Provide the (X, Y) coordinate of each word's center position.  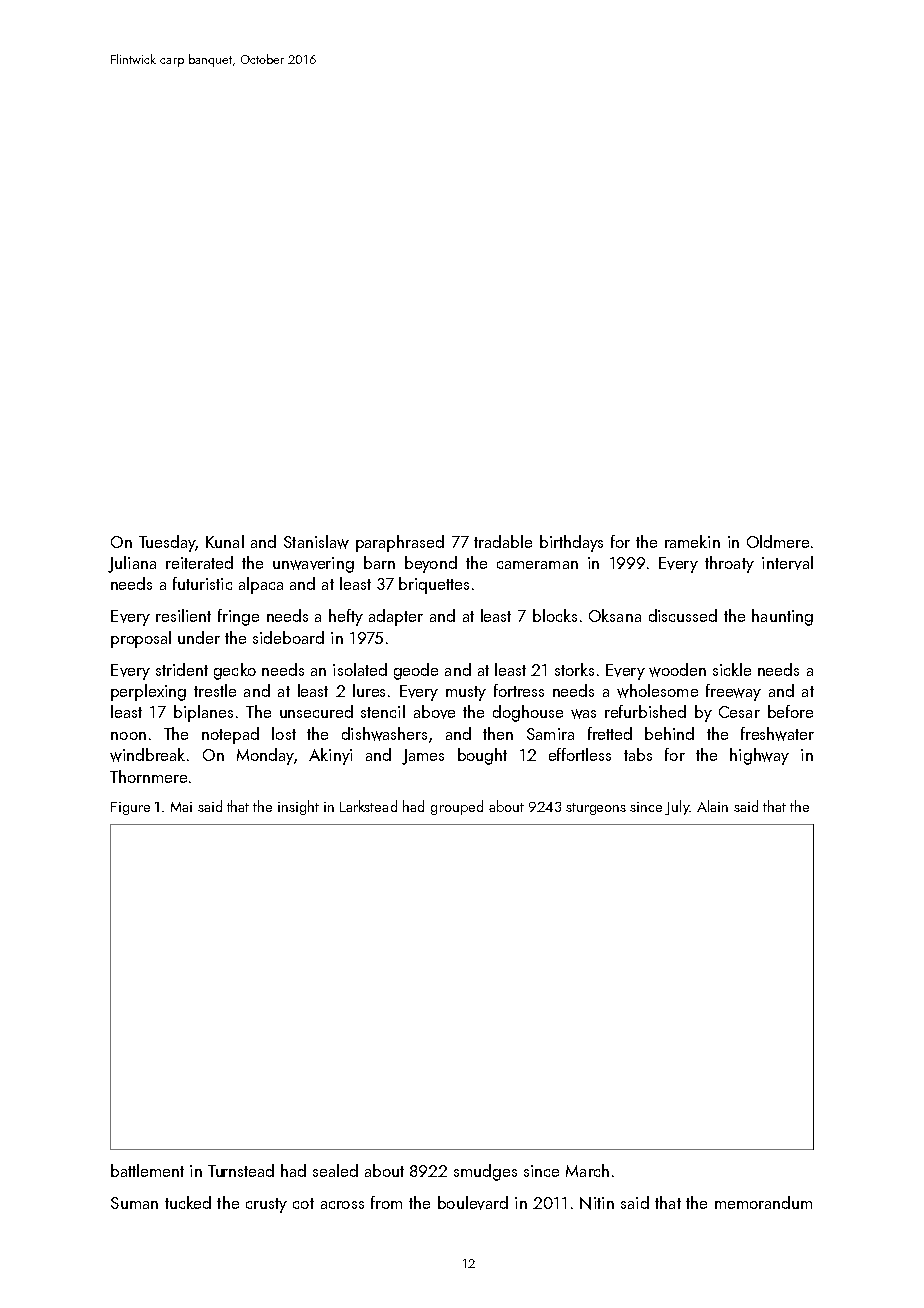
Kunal (225, 541)
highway (759, 756)
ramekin (692, 541)
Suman (134, 1203)
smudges (485, 1172)
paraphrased (400, 543)
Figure (130, 808)
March (587, 1170)
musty (466, 693)
